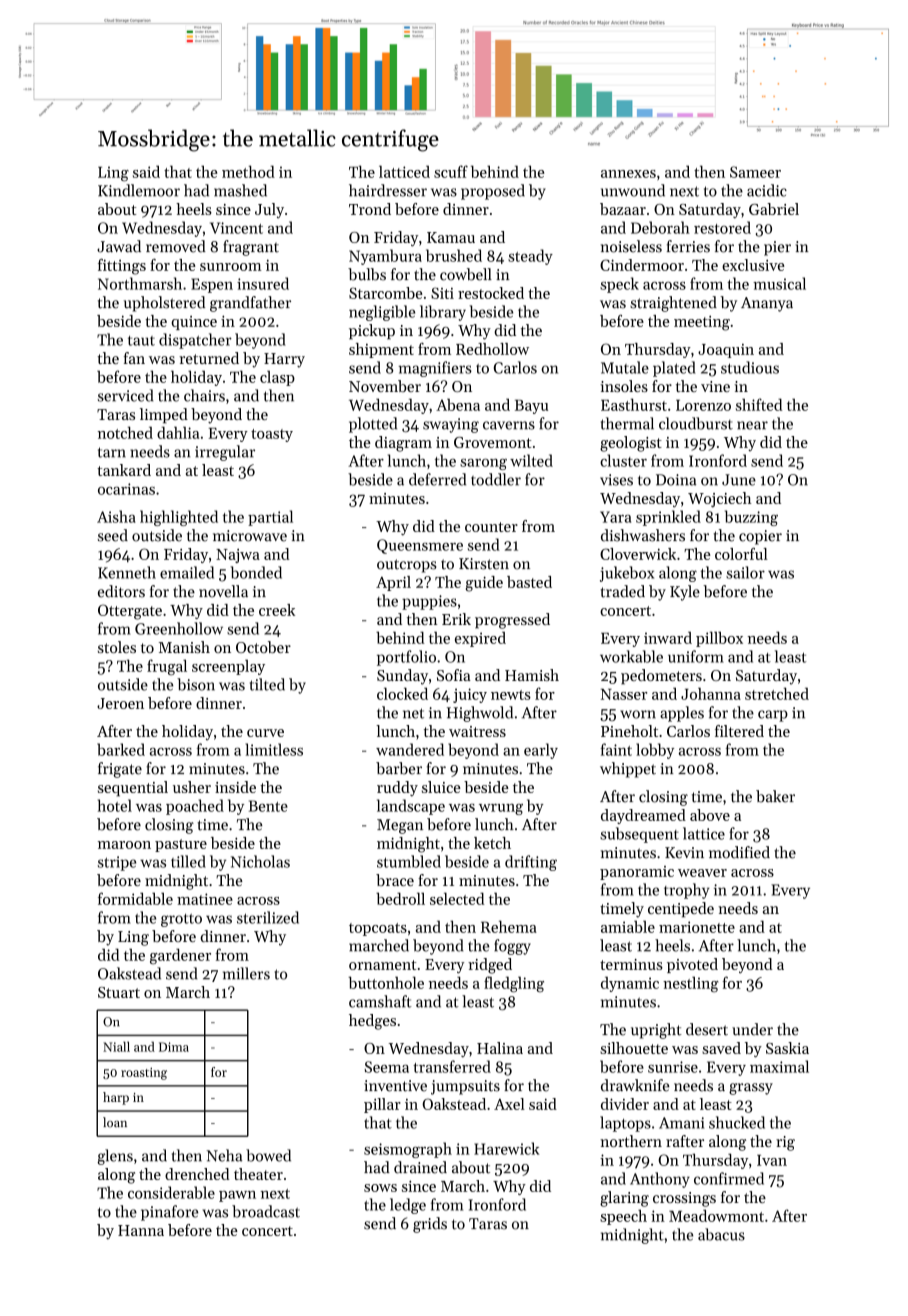  Describe the element at coordinates (630, 984) in the image. I see `dynamic` at that location.
